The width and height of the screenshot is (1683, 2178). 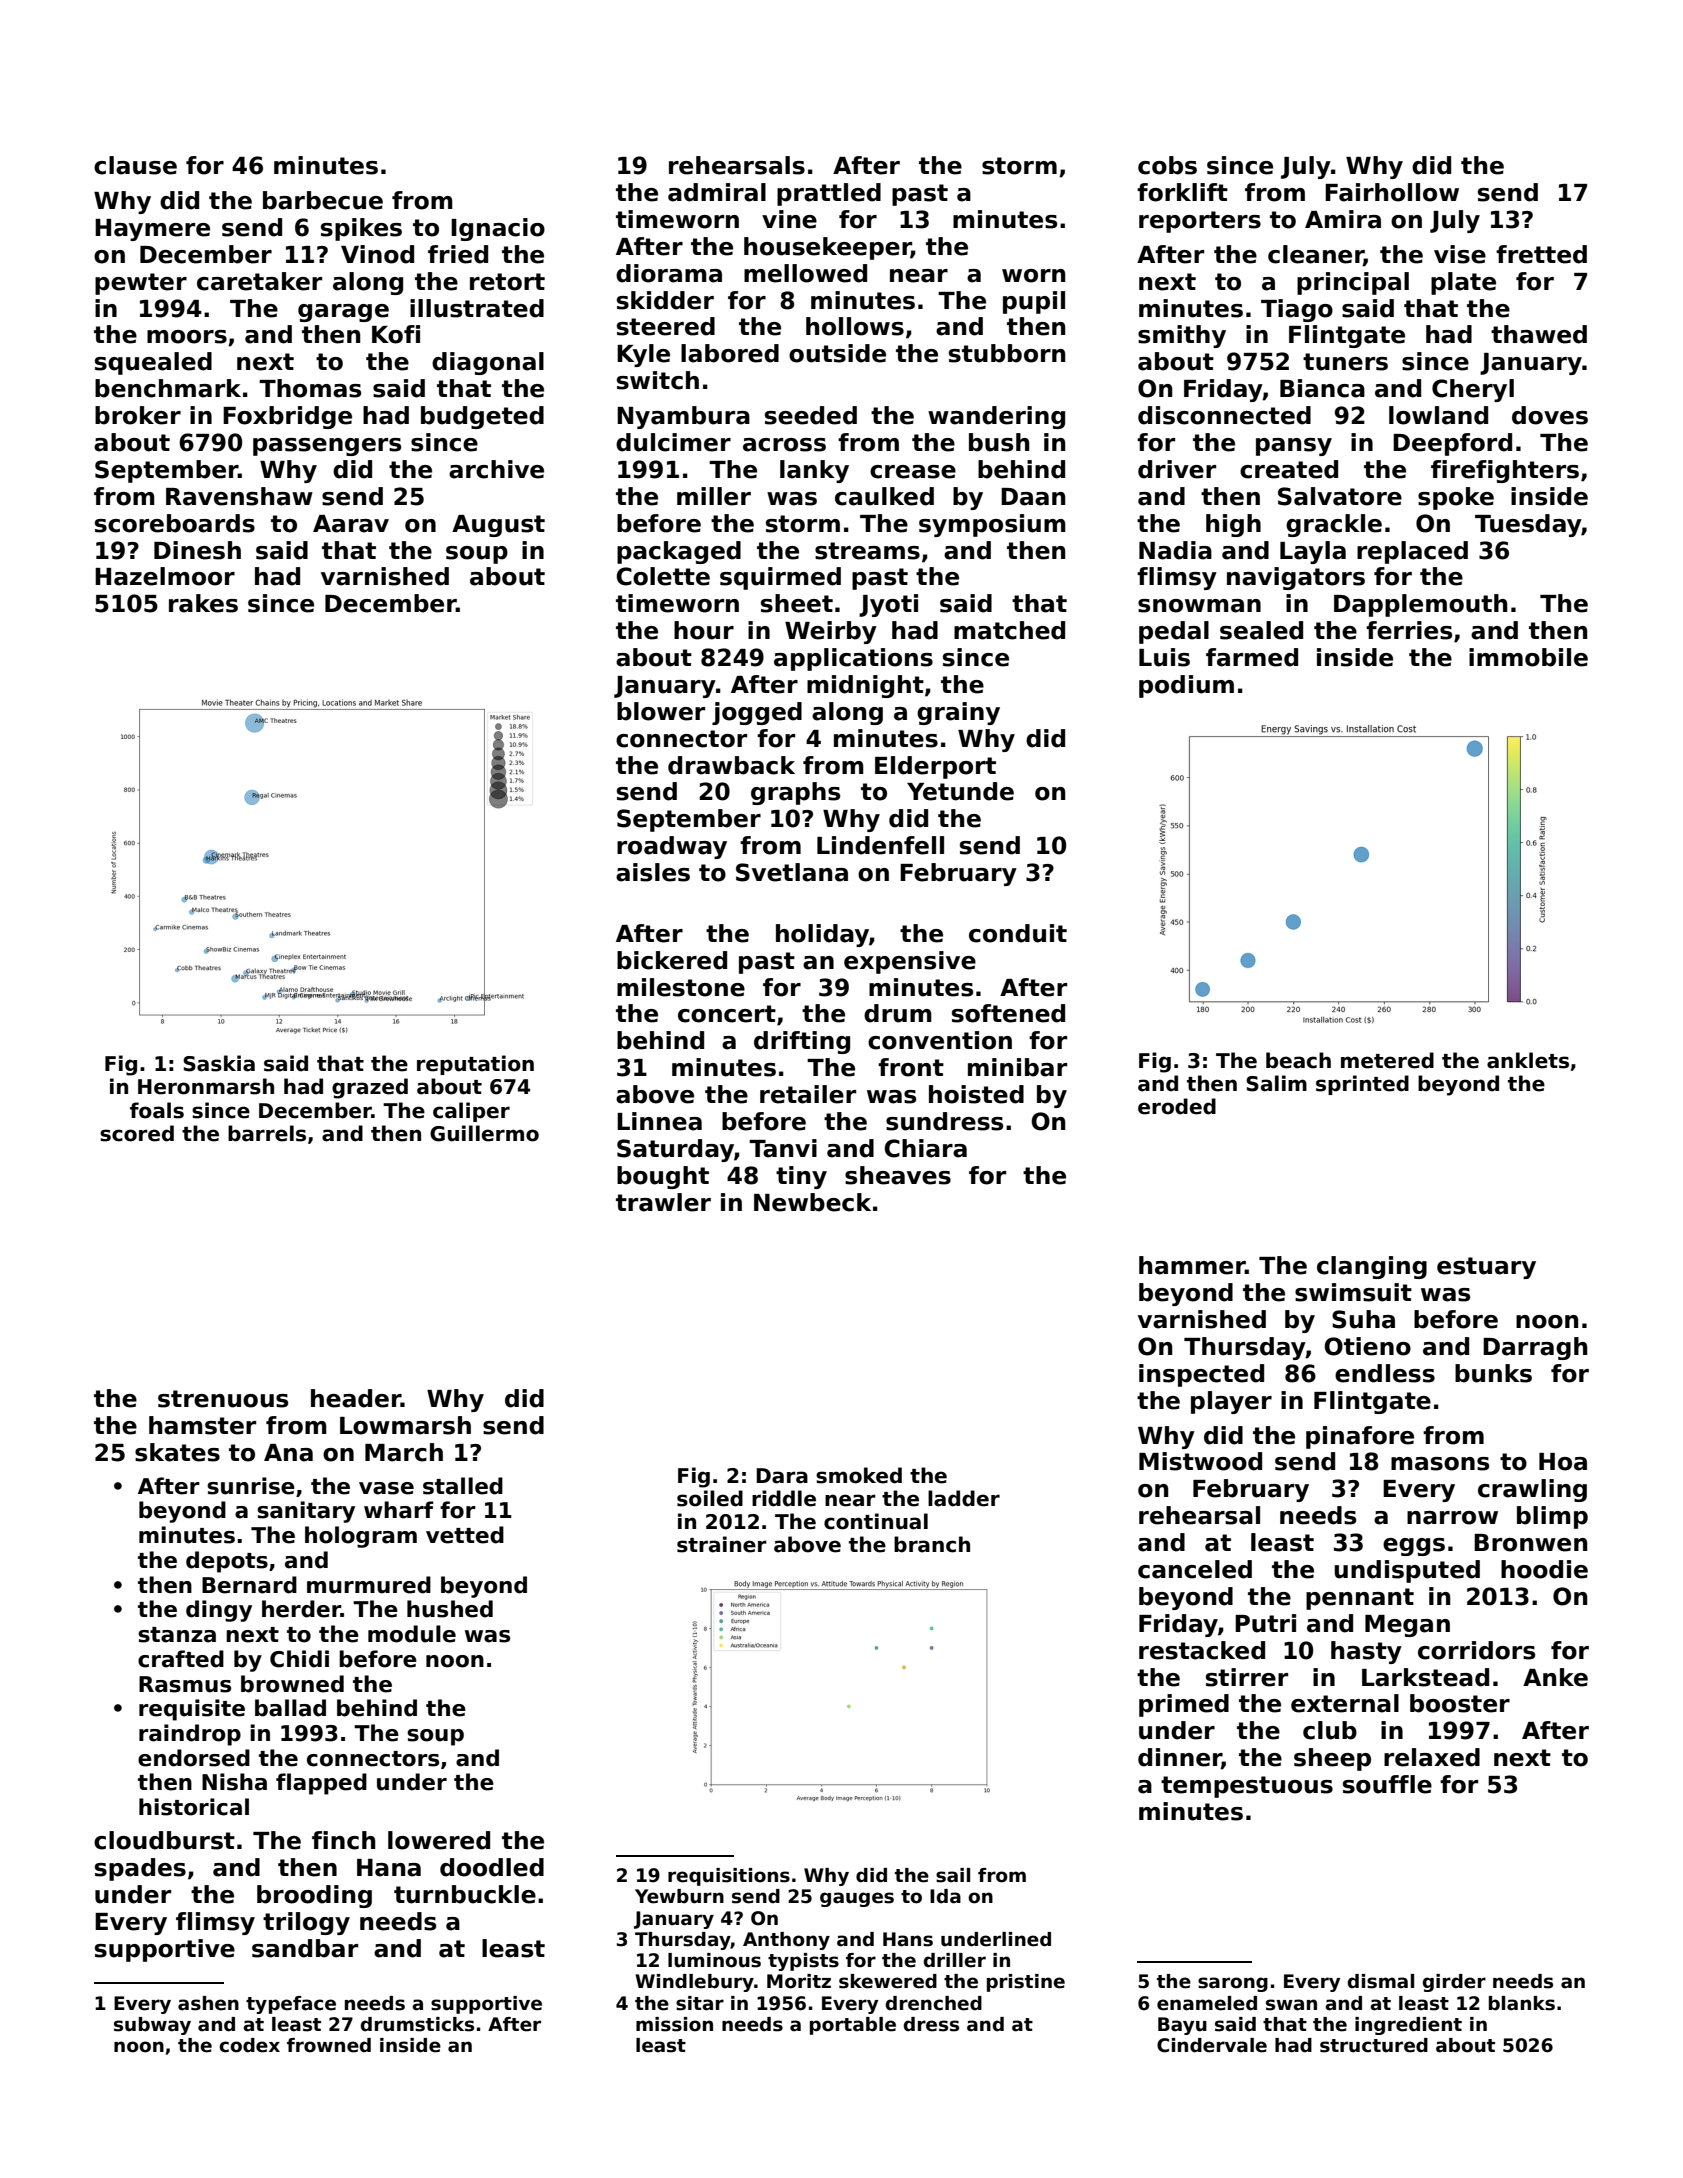 I want to click on portable, so click(x=853, y=2026).
